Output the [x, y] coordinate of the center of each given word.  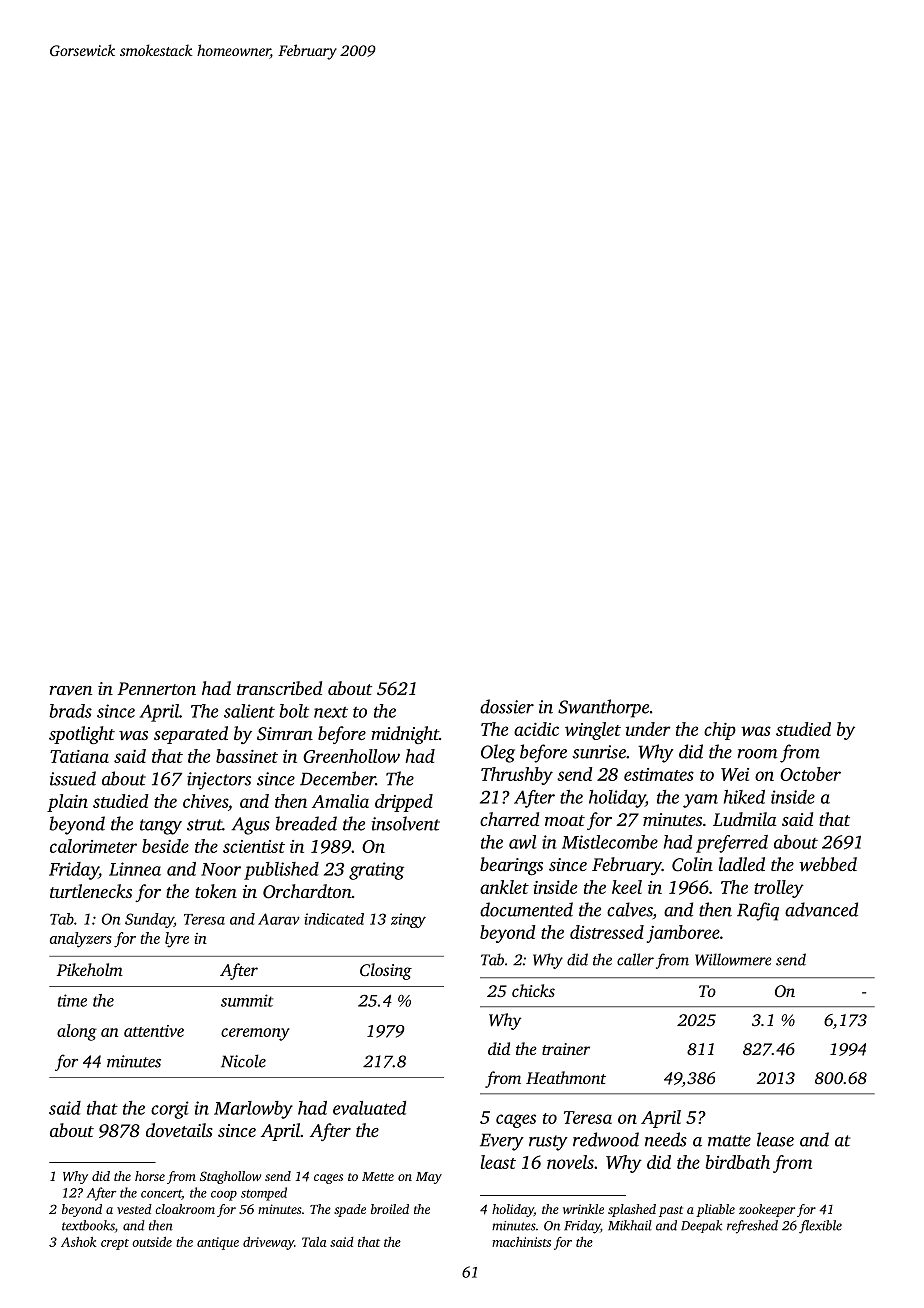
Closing [386, 971]
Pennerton [157, 688]
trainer [566, 1049]
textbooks [88, 1225]
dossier [507, 706]
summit [247, 1000]
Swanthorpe [603, 708]
